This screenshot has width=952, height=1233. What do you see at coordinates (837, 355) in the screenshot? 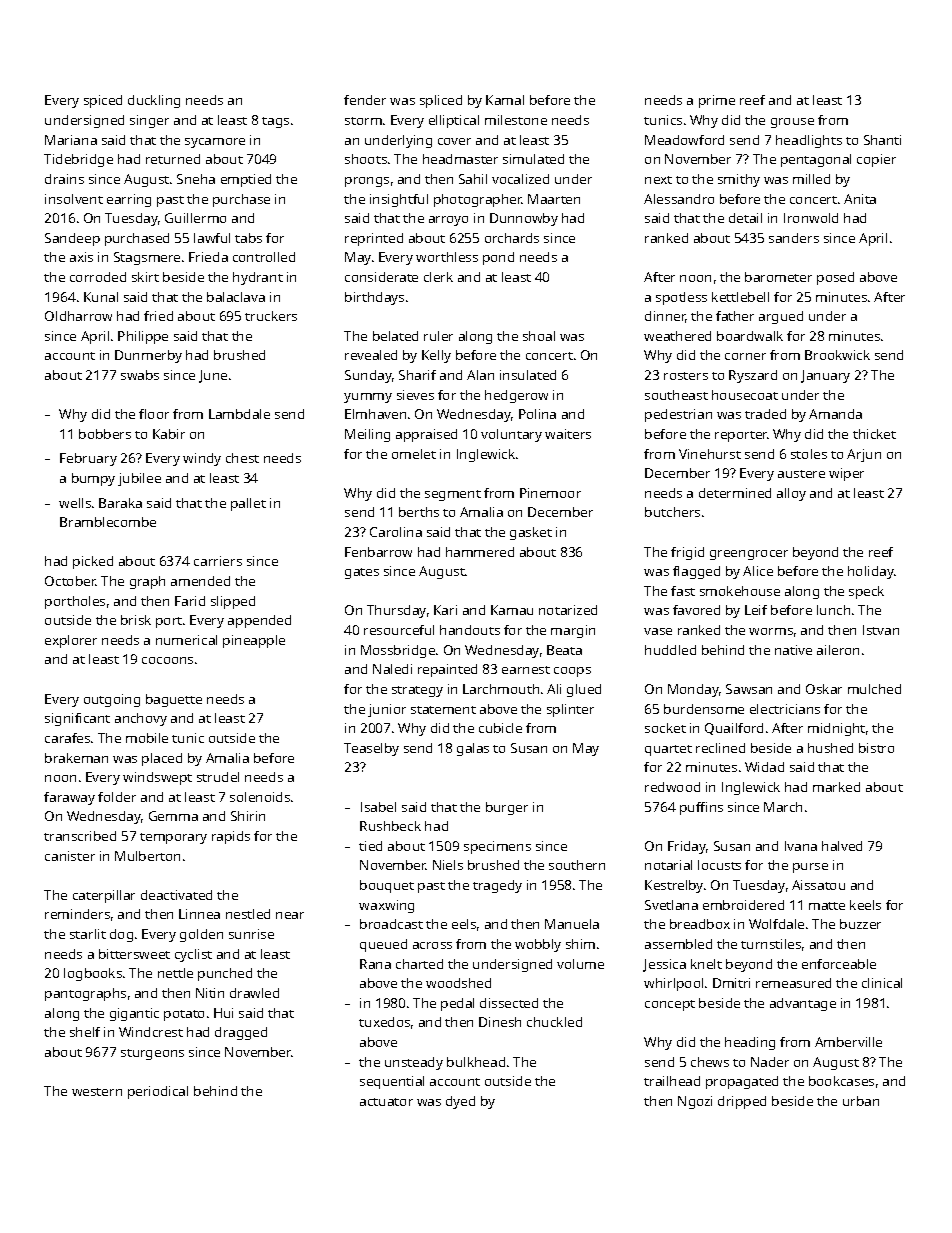
I see `Brookwick` at bounding box center [837, 355].
